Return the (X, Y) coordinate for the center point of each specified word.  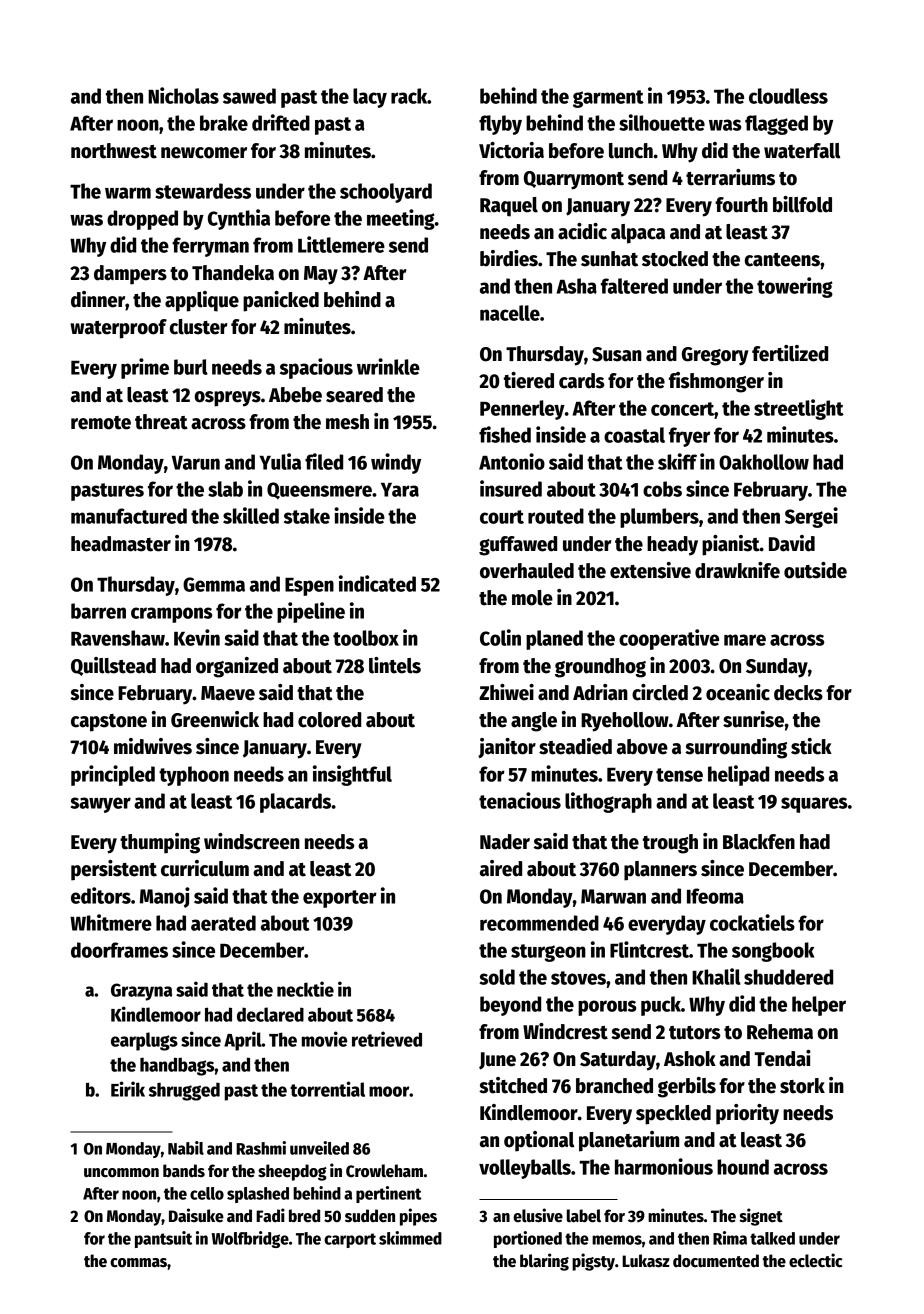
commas (138, 1263)
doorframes (119, 950)
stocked (675, 259)
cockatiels (752, 922)
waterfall (802, 151)
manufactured (129, 516)
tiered (529, 380)
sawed (249, 96)
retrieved (387, 1039)
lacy (370, 98)
